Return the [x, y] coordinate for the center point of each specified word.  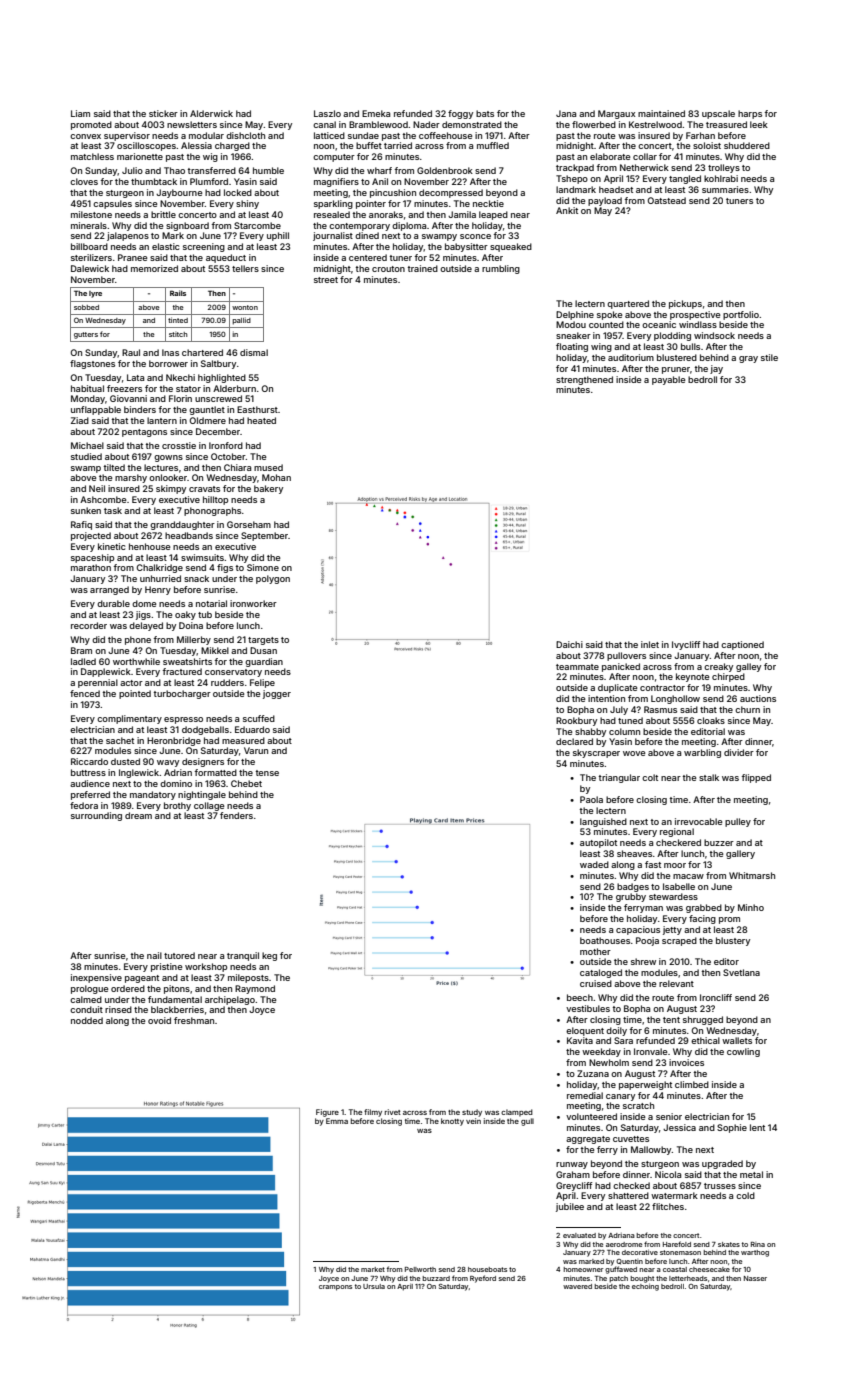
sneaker [573, 335]
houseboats [487, 1269]
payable [668, 380]
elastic [165, 246]
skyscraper [596, 753]
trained [422, 268]
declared [574, 741]
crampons [335, 1288]
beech [580, 997]
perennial [98, 683]
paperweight [645, 1085]
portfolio [741, 315]
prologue [89, 989]
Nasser [755, 1278]
